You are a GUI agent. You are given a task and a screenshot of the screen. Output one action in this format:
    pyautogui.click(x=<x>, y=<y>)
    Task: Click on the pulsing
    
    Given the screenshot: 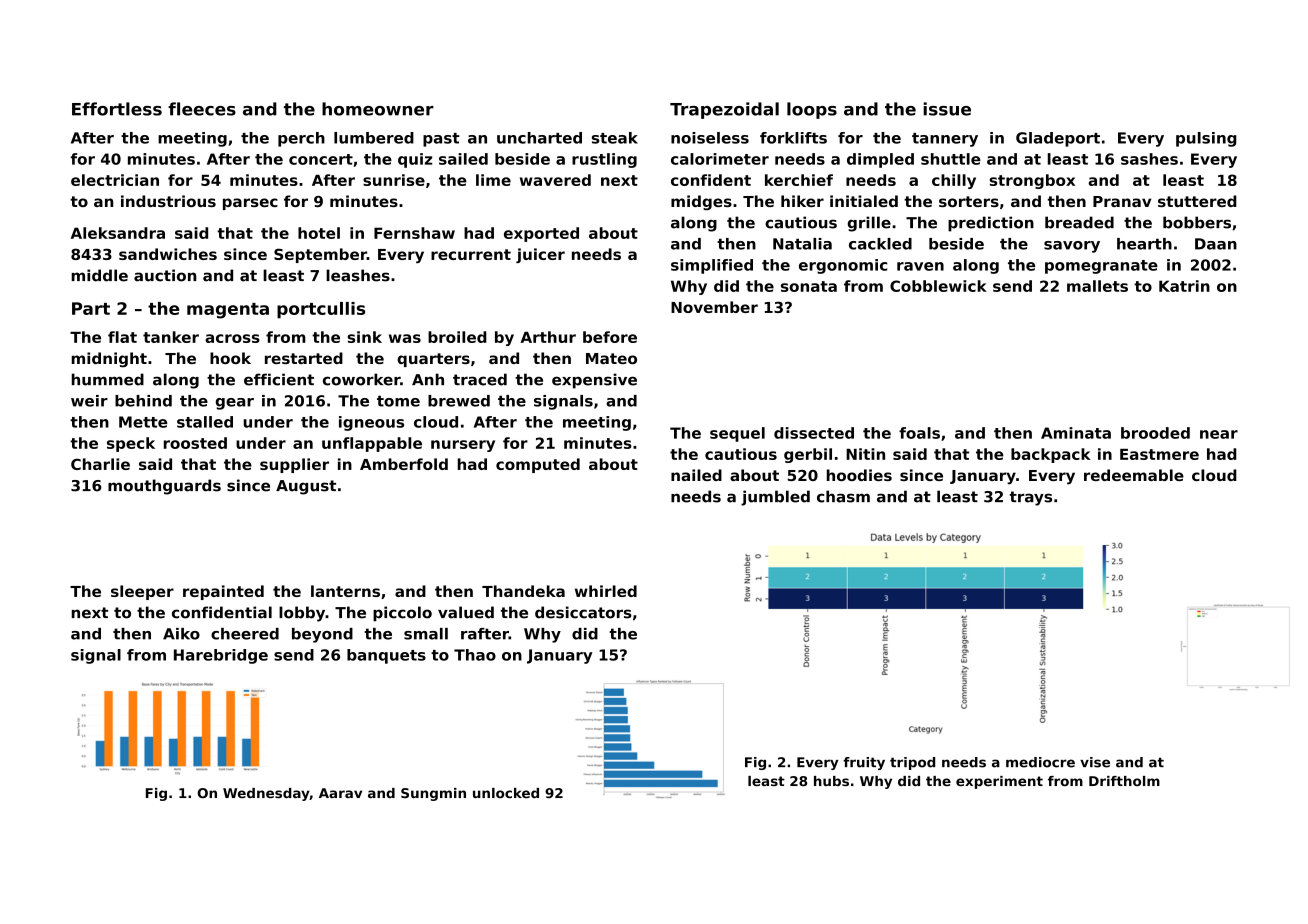 What is the action you would take?
    pyautogui.click(x=1206, y=139)
